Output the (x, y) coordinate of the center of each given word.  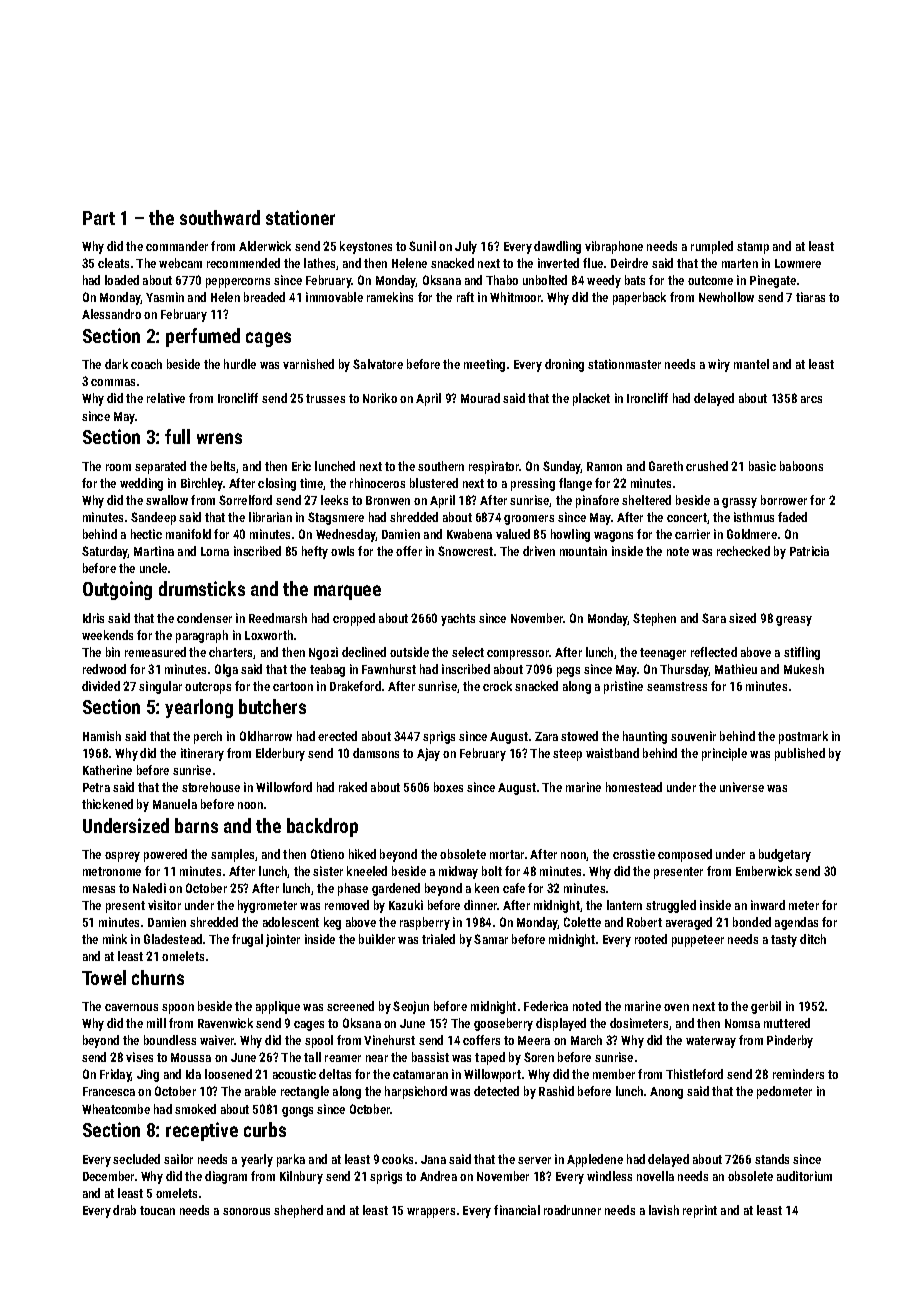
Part (99, 218)
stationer (300, 217)
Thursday (684, 670)
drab (124, 1210)
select (468, 652)
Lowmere (798, 263)
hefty (315, 552)
